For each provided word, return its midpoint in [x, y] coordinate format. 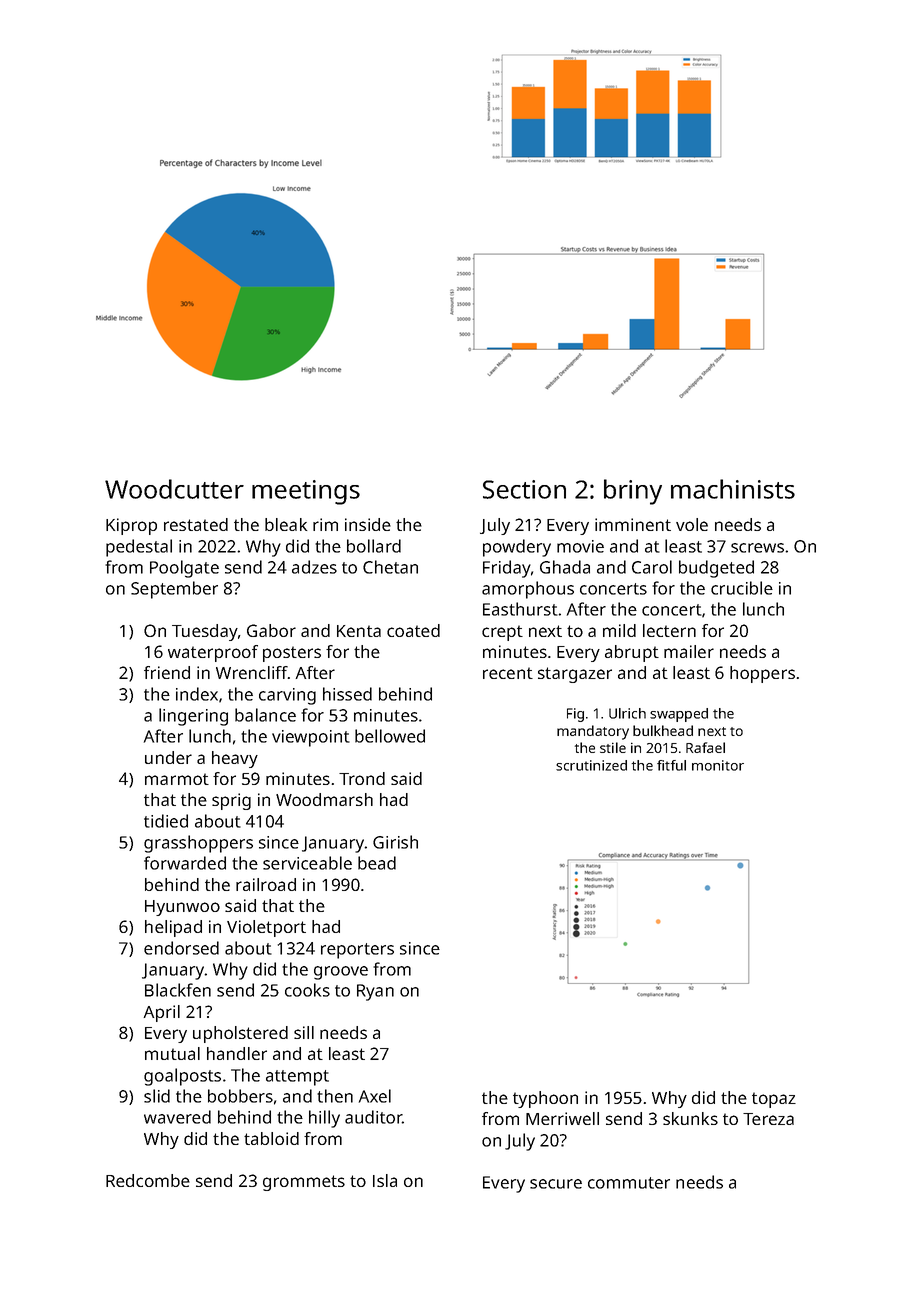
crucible [742, 588]
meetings [306, 492]
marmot [177, 779]
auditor [373, 1117]
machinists [733, 489]
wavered [177, 1117]
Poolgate [184, 569]
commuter [629, 1183]
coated [413, 630]
